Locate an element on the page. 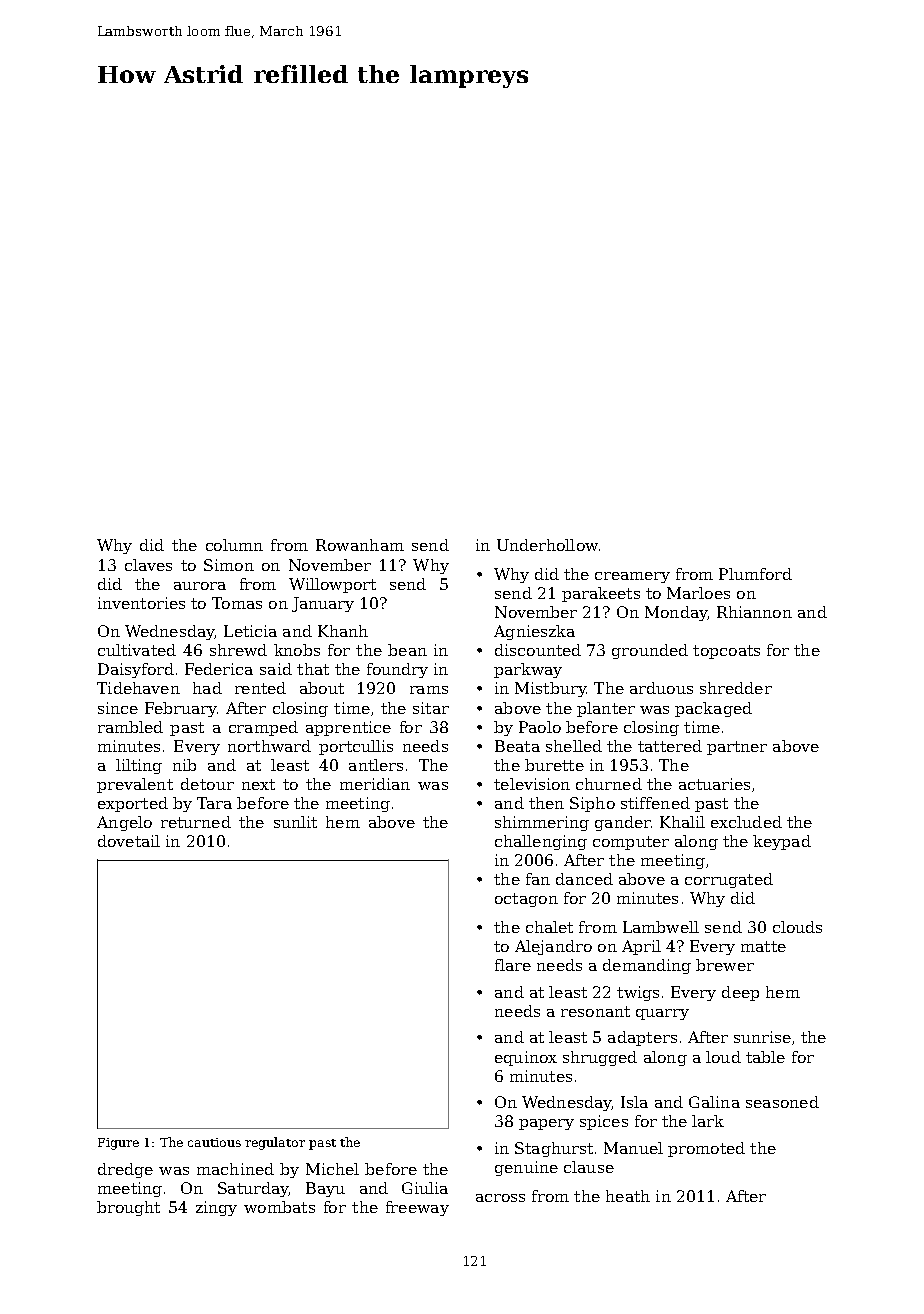 This document has height=1314, width=924. promoted is located at coordinates (706, 1149).
